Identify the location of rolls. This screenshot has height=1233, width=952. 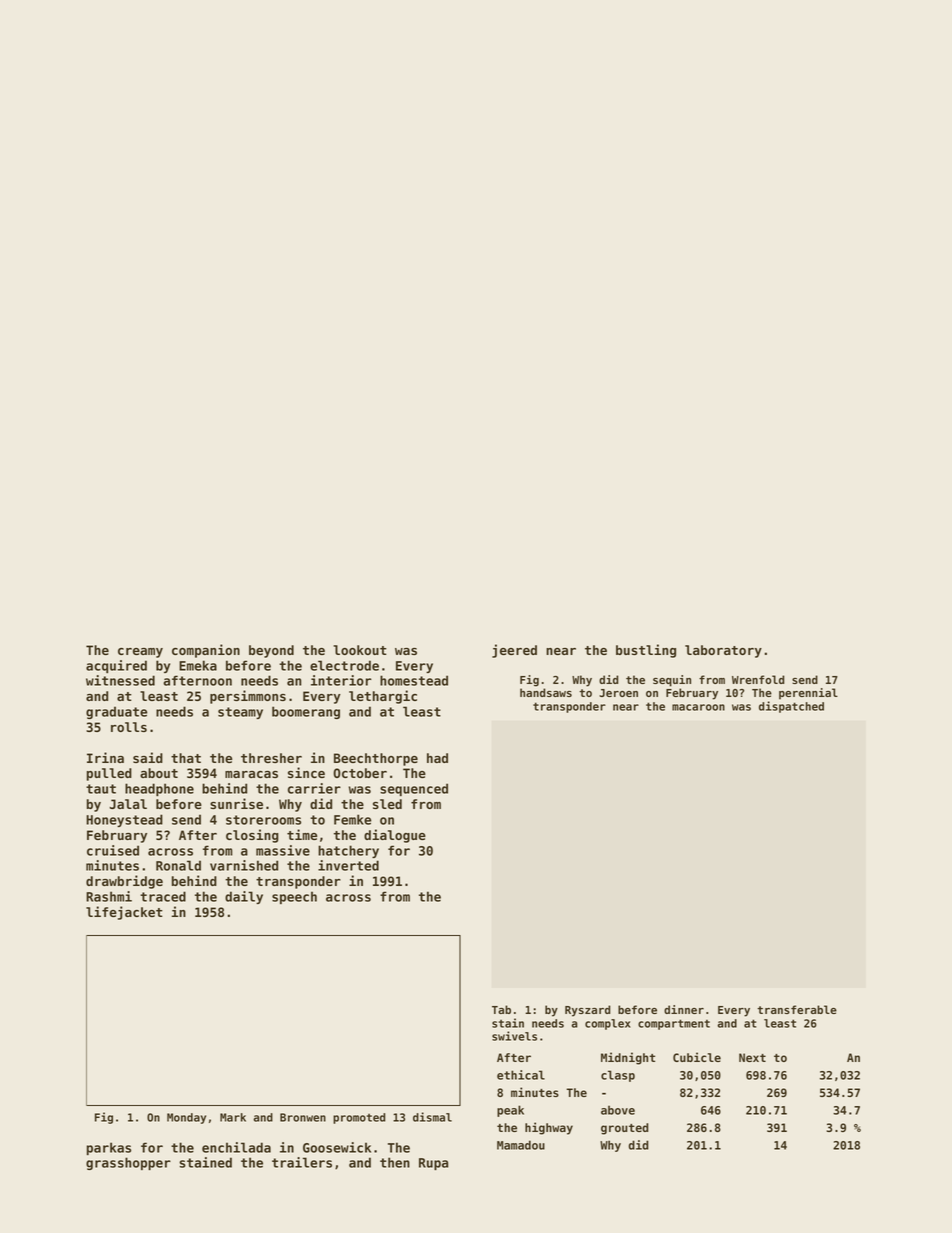
(129, 727).
